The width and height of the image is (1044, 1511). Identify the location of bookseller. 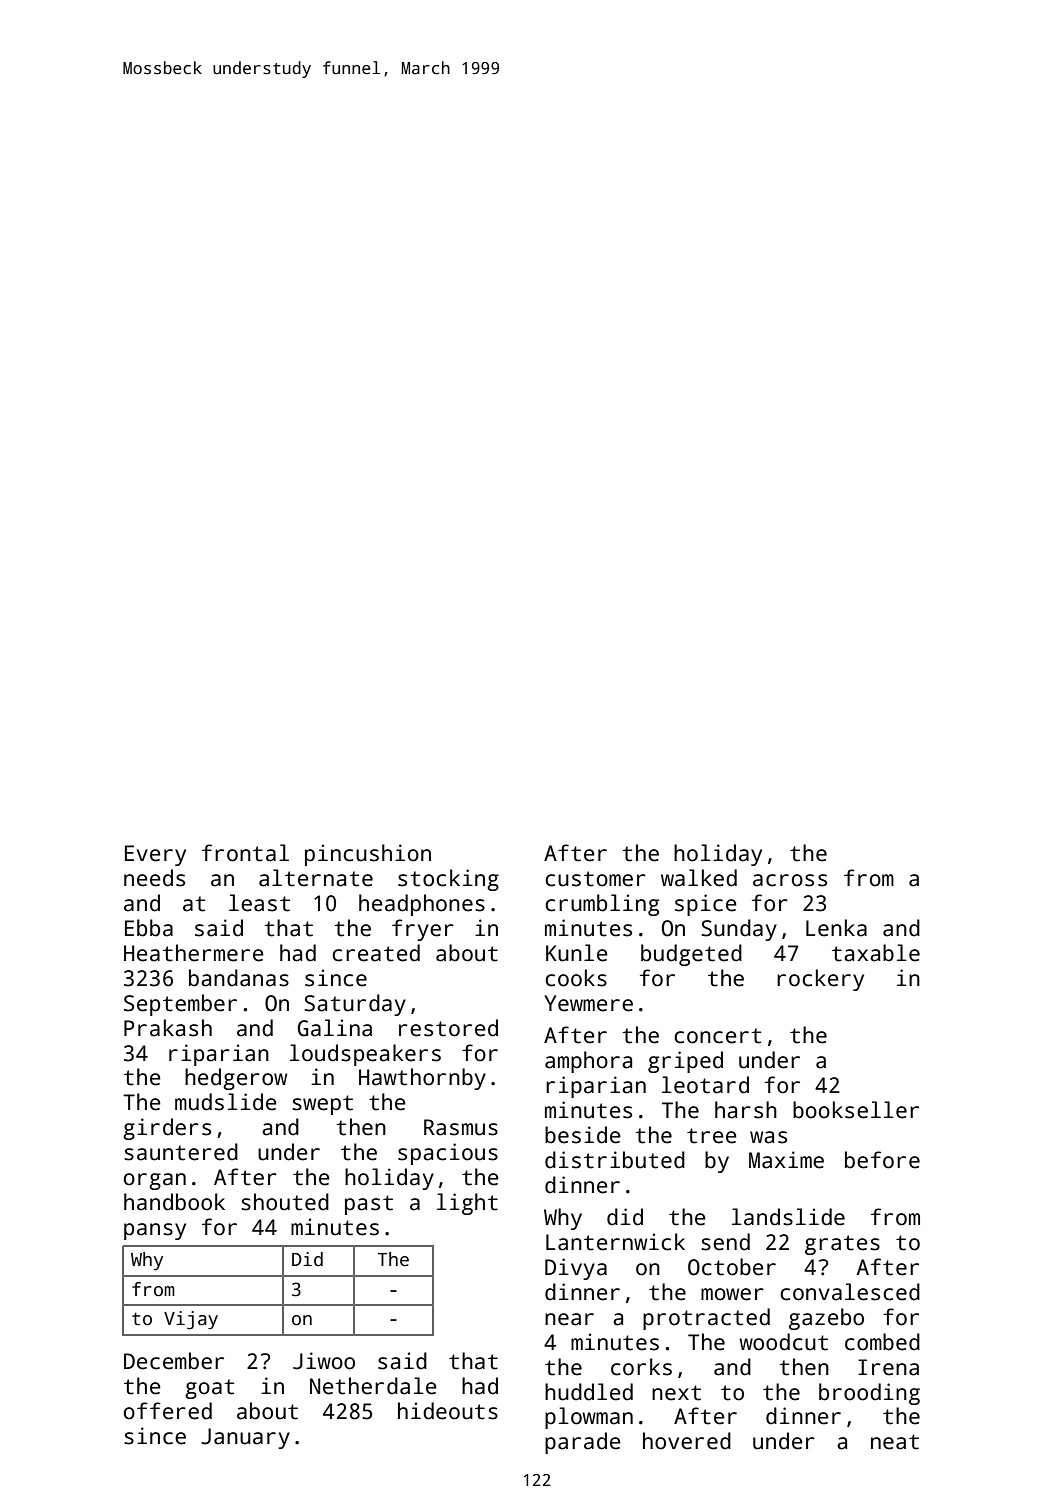
(856, 1110).
